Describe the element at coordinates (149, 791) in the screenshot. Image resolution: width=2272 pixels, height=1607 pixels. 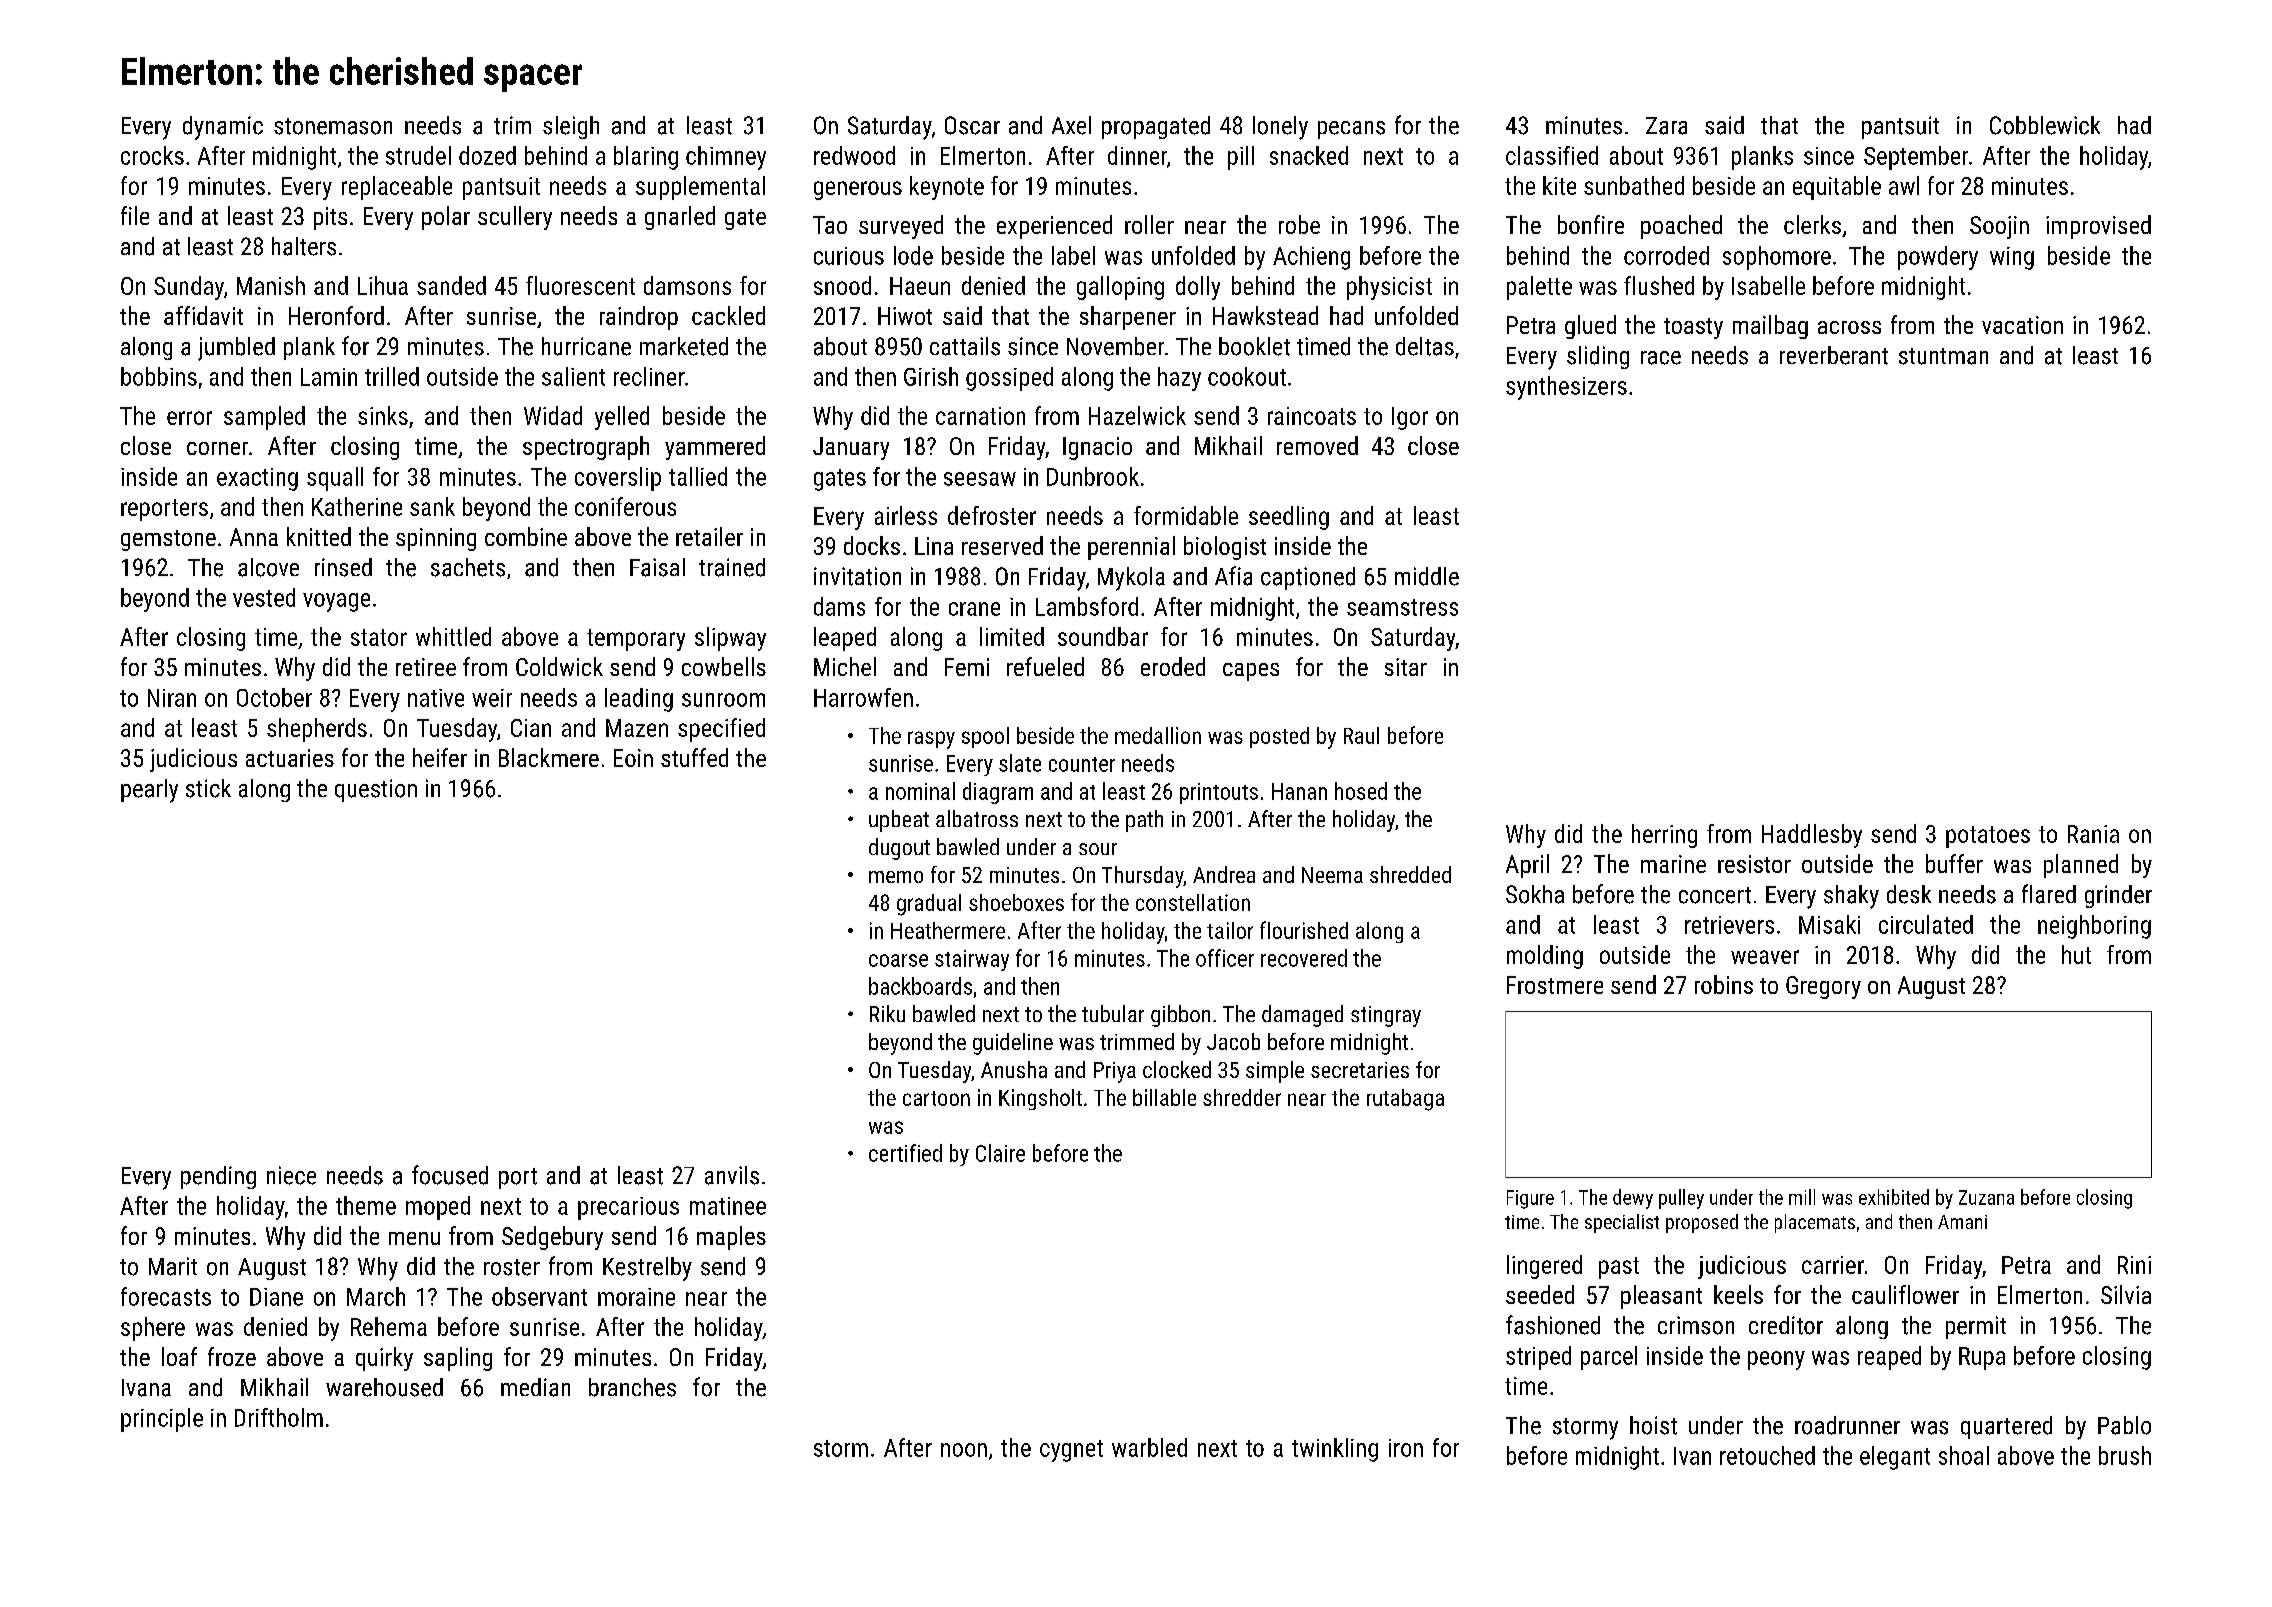
I see `pearly` at that location.
